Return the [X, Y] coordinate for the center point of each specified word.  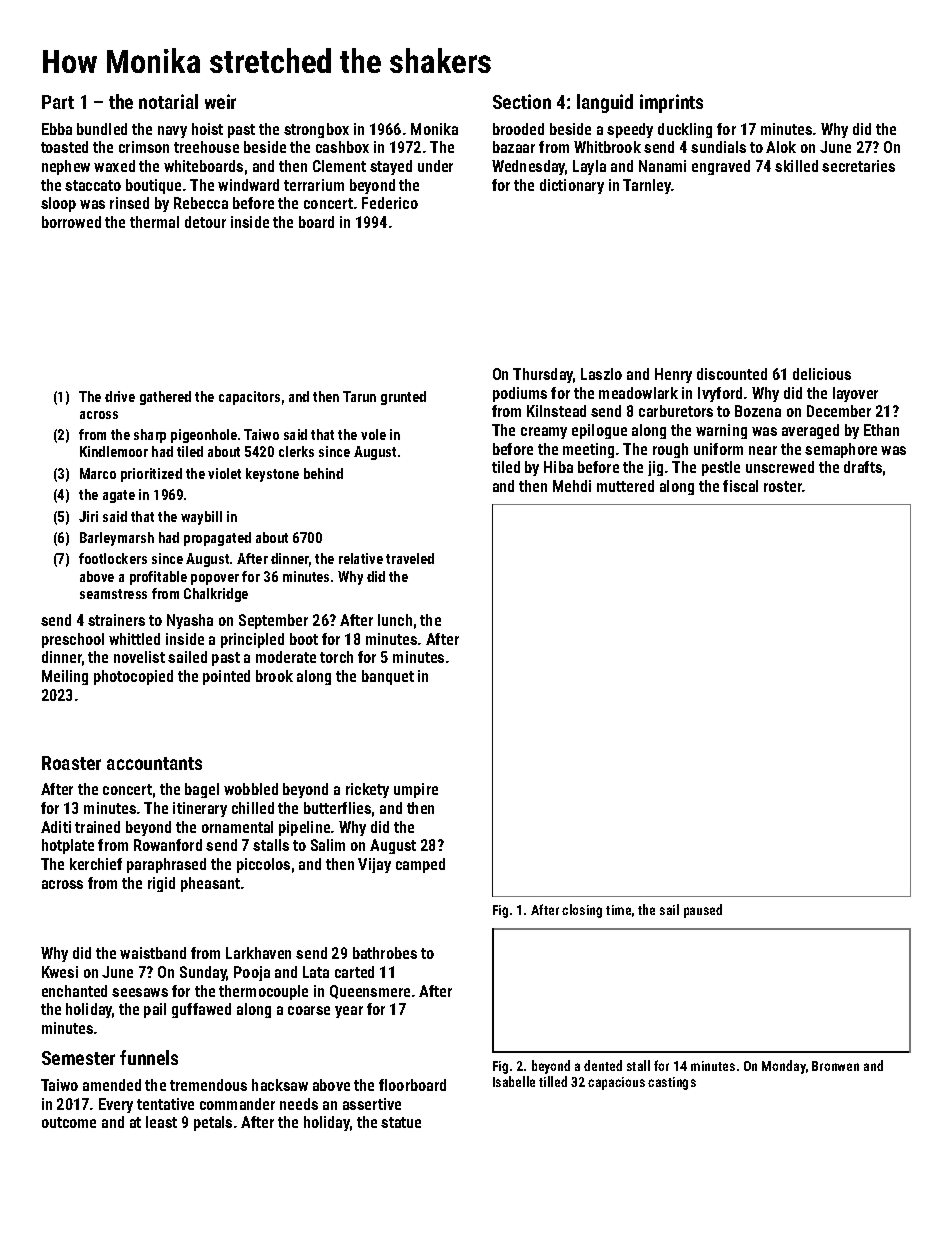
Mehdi [572, 486]
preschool [73, 640]
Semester [78, 1058]
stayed [391, 167]
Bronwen [835, 1066]
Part [58, 102]
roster [783, 486]
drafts [863, 467]
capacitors [249, 398]
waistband [153, 953]
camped [420, 865]
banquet [388, 677]
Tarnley [647, 186]
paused [703, 911]
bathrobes [385, 953]
